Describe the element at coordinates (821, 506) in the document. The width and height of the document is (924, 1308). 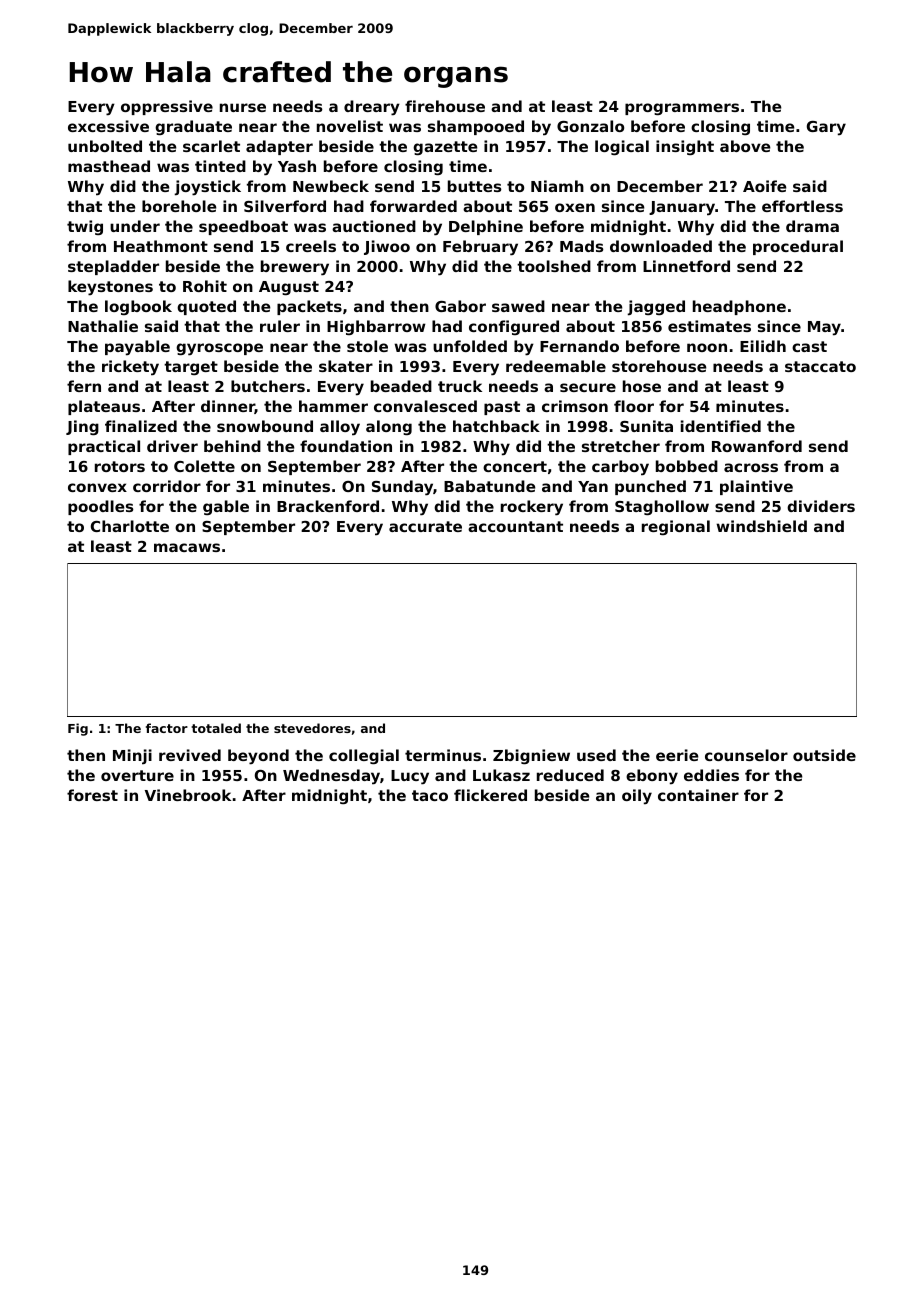
I see `dividers` at that location.
